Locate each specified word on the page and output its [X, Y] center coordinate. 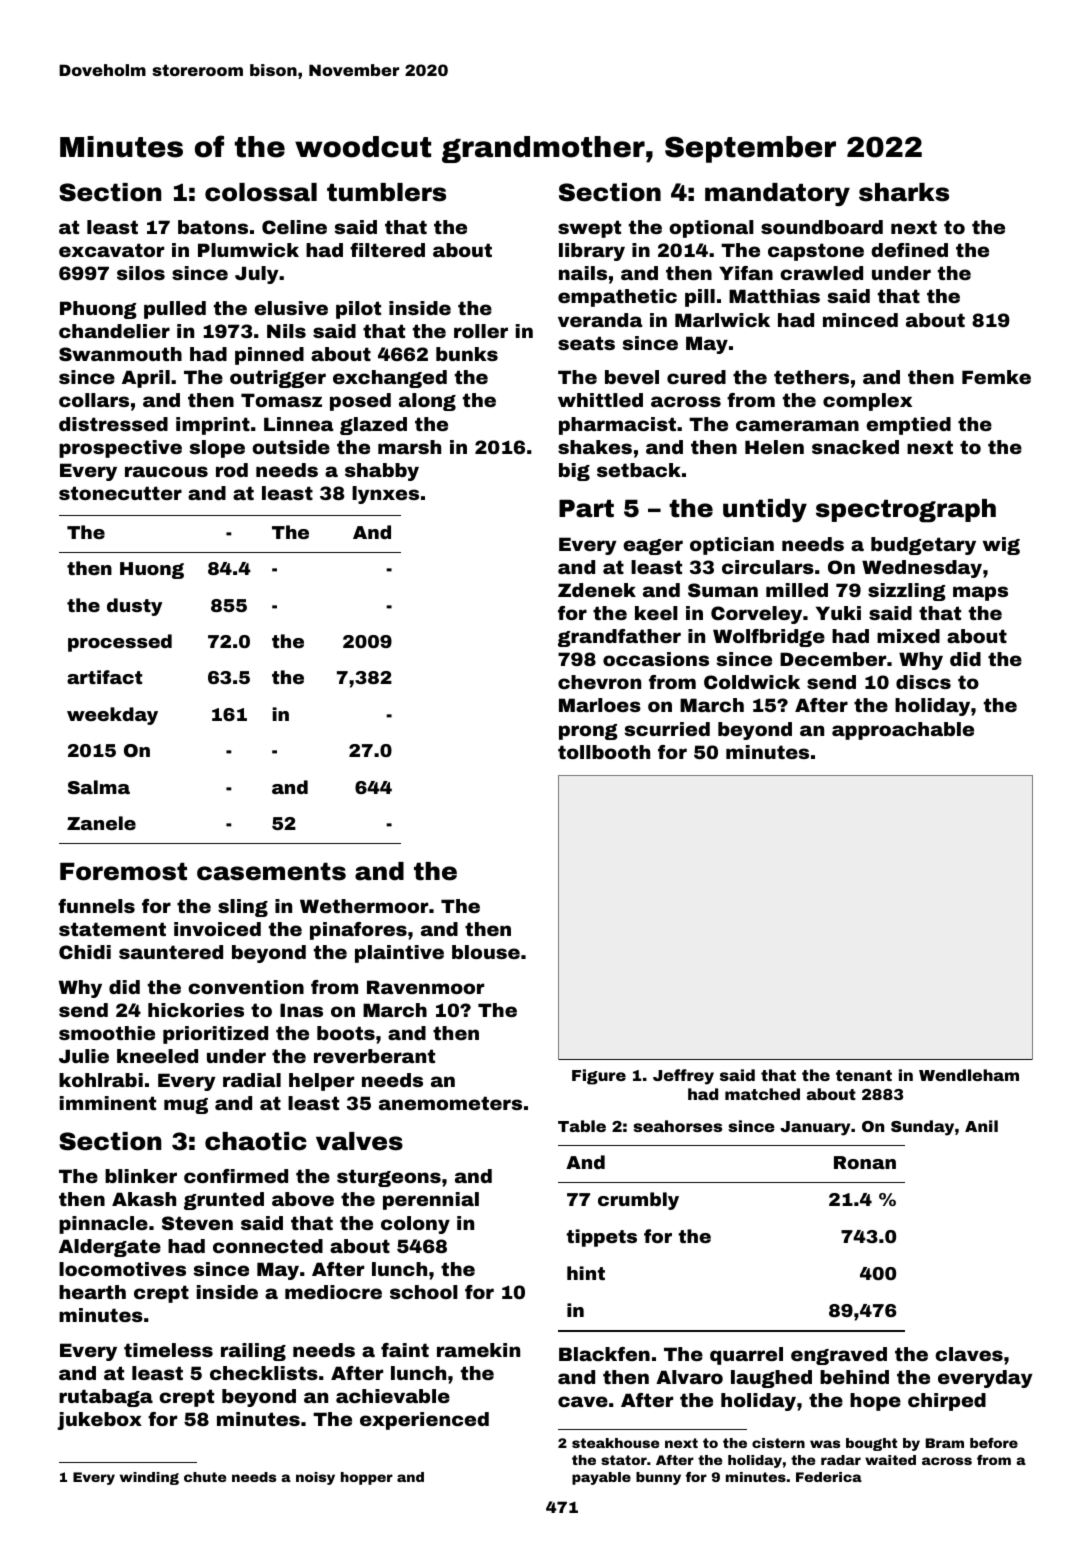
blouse [486, 952]
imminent [108, 1103]
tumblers [386, 192]
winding [149, 1478]
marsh [409, 447]
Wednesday [922, 569]
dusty [134, 607]
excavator [111, 250]
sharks [904, 192]
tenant [864, 1075]
